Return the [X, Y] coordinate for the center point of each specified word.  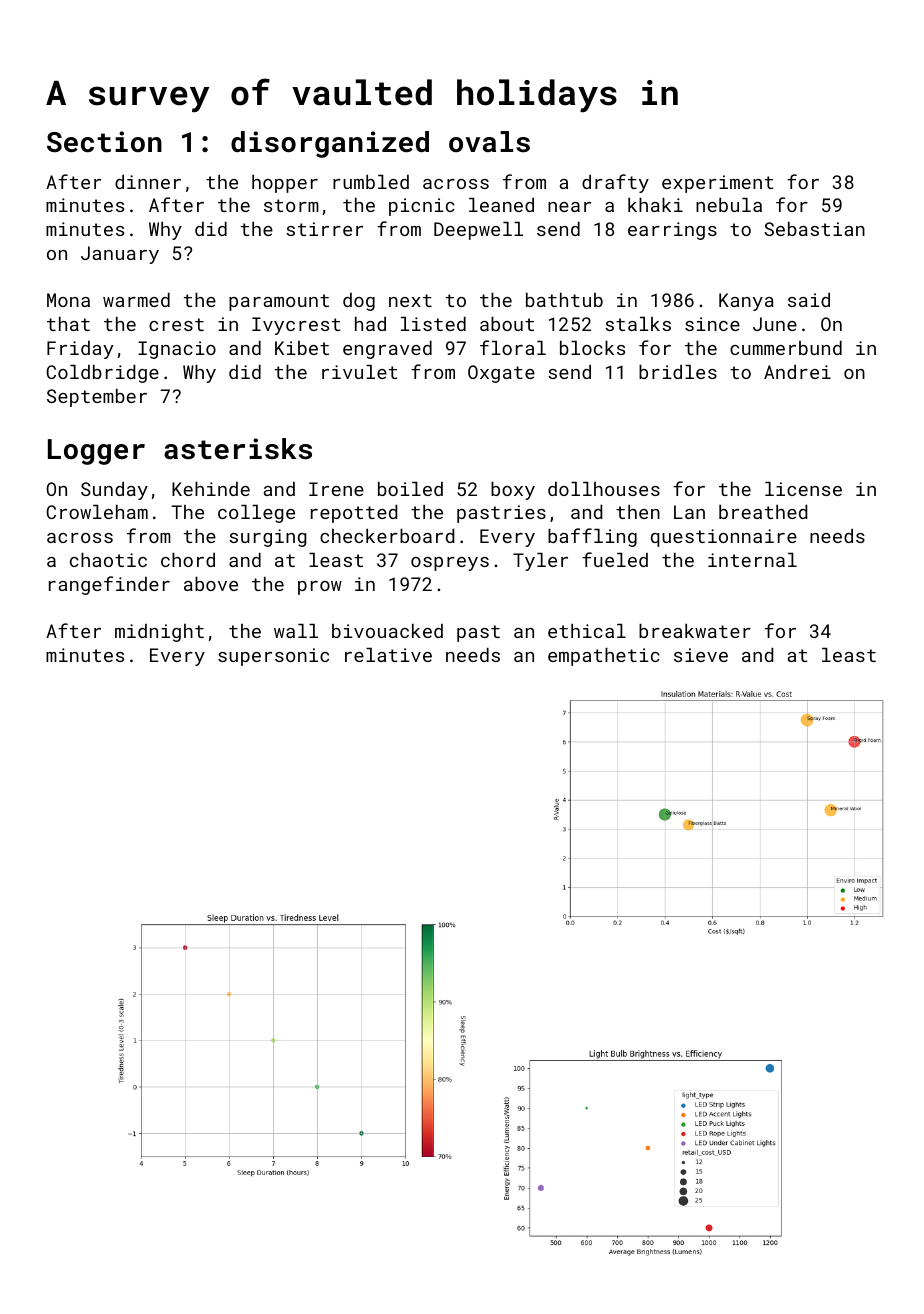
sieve [701, 655]
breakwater [695, 631]
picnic [422, 207]
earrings [672, 231]
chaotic [108, 560]
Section [104, 142]
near [569, 207]
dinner [148, 182]
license [803, 489]
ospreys [450, 564]
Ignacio [177, 350]
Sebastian [814, 229]
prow [320, 588]
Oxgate [501, 374]
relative [388, 655]
